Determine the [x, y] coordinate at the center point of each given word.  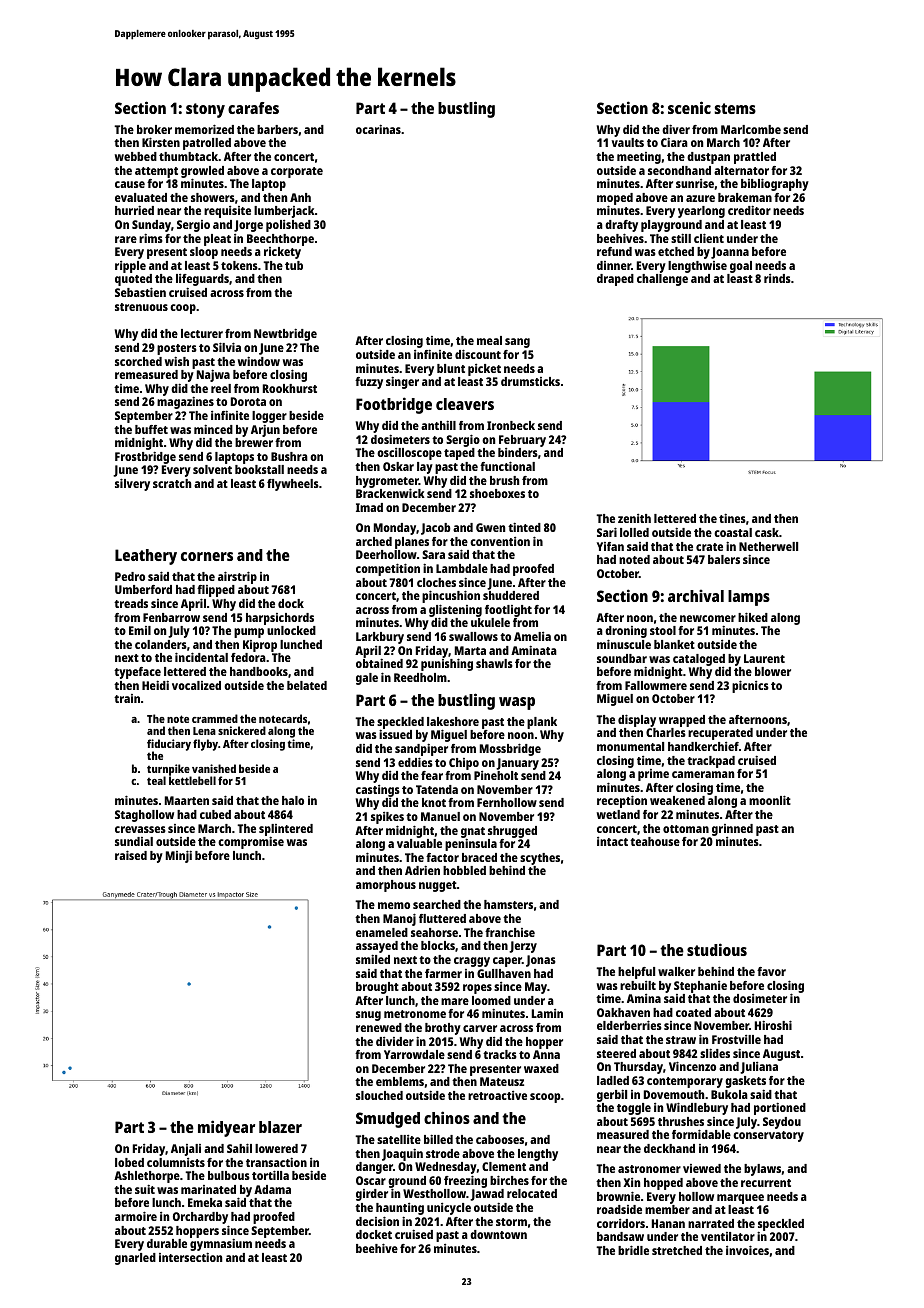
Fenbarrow [171, 617]
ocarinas [378, 129]
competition [388, 569]
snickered [242, 730]
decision [377, 1221]
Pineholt [496, 775]
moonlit [770, 800]
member [667, 1209]
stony [205, 110]
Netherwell [768, 546]
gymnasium [221, 1245]
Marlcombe [751, 129]
